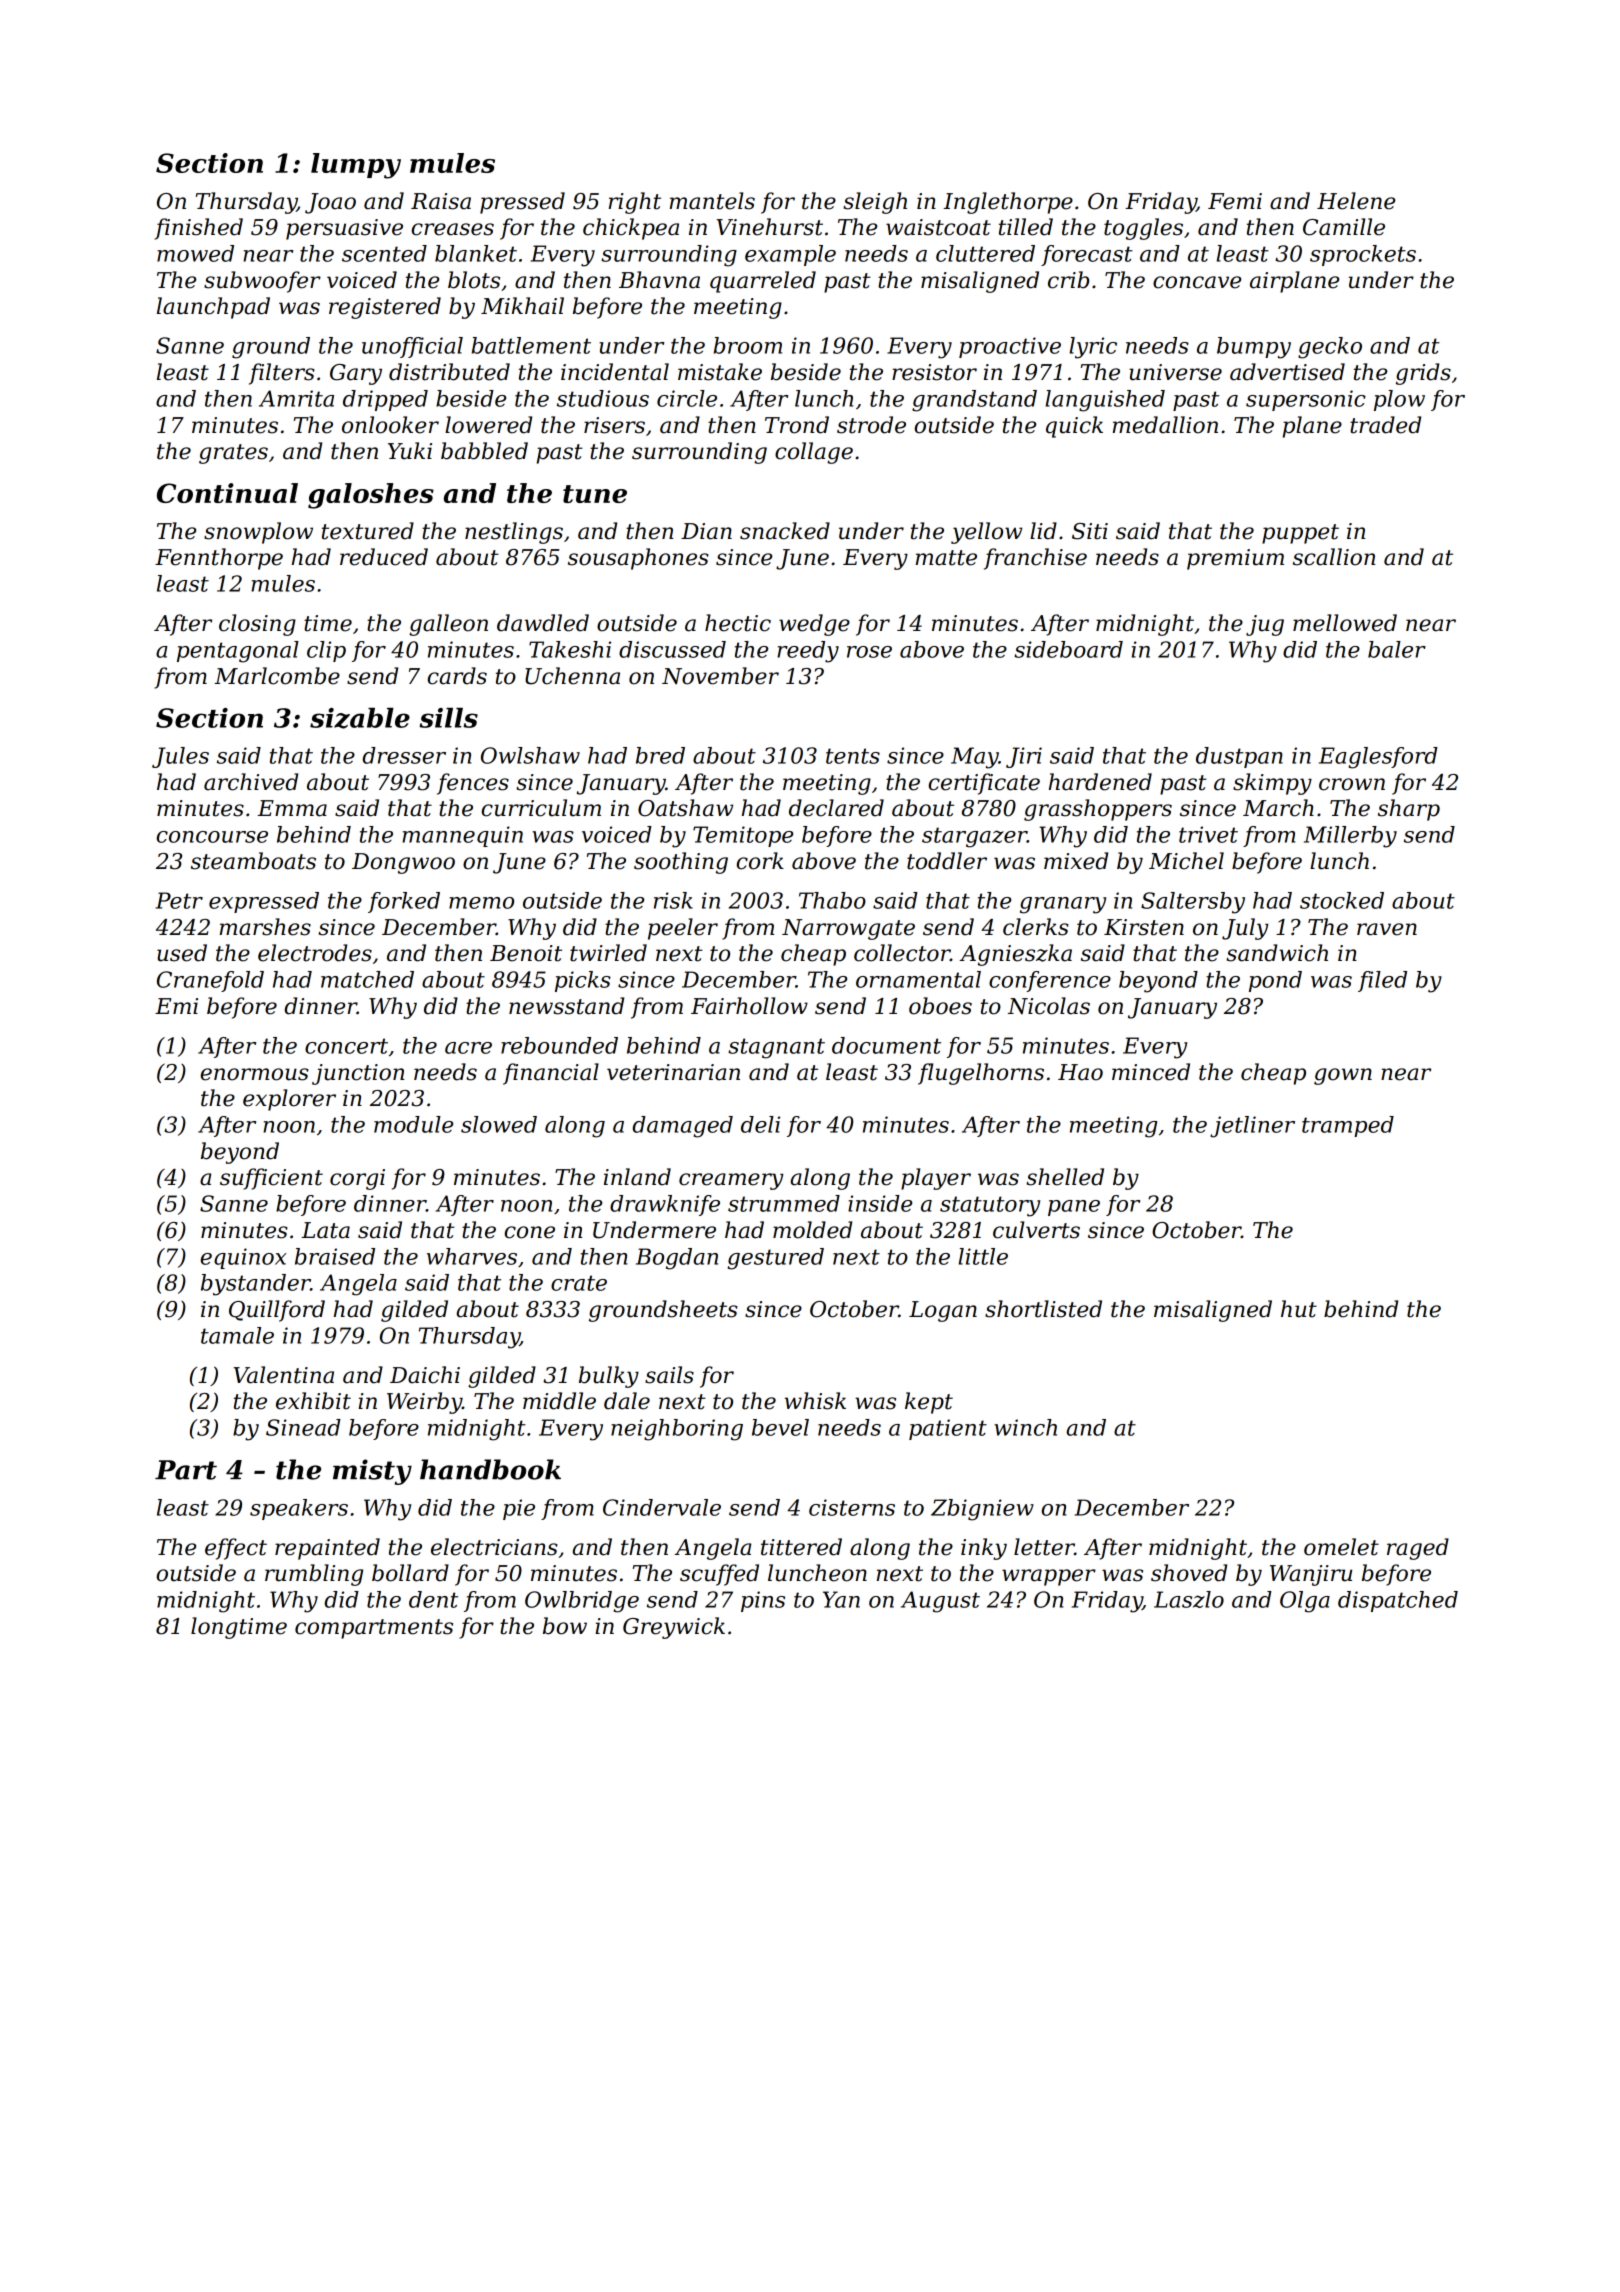  Describe the element at coordinates (210, 981) in the page. I see `Cranefold` at that location.
